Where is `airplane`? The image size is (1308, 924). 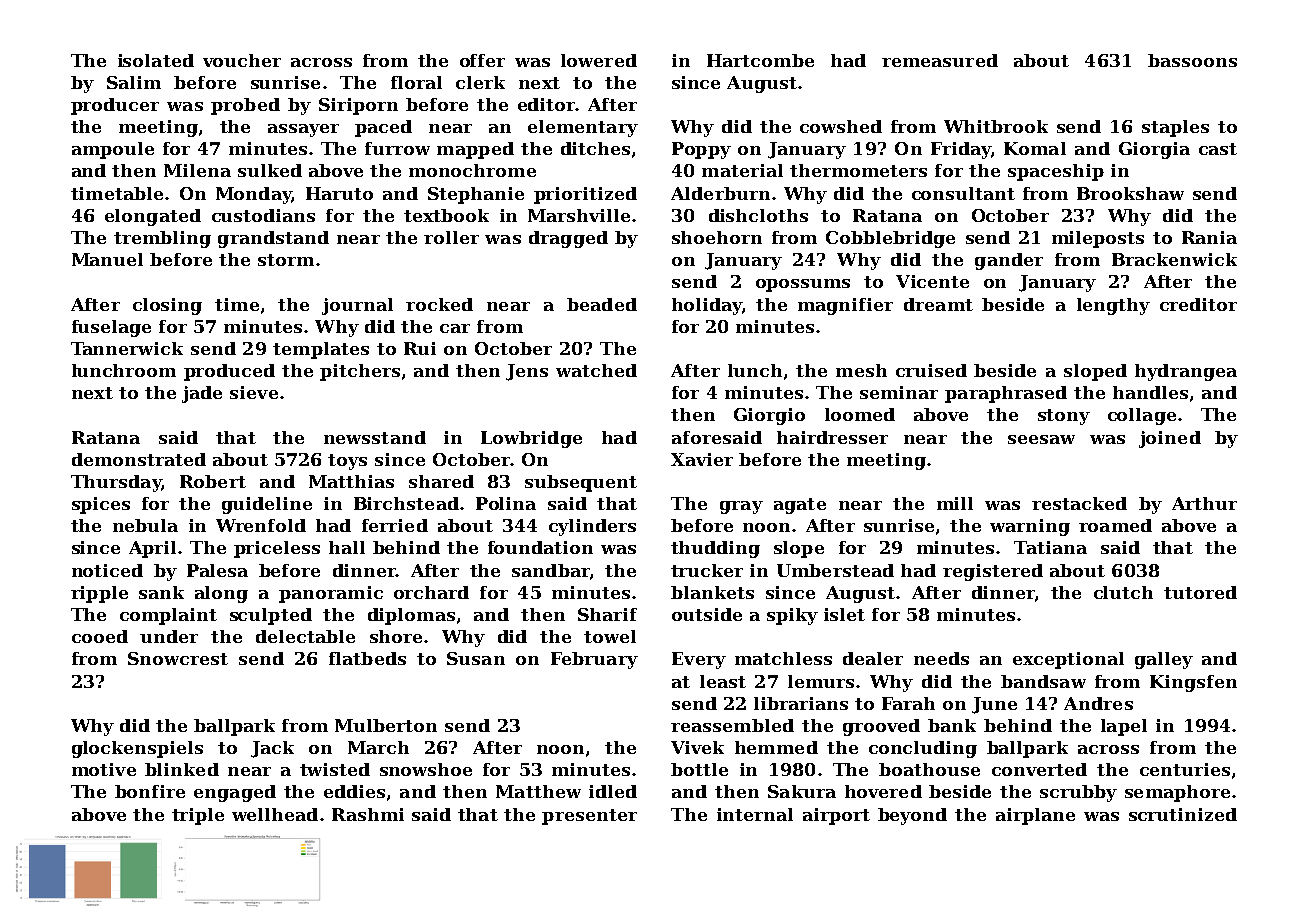
airplane is located at coordinates (1035, 816).
